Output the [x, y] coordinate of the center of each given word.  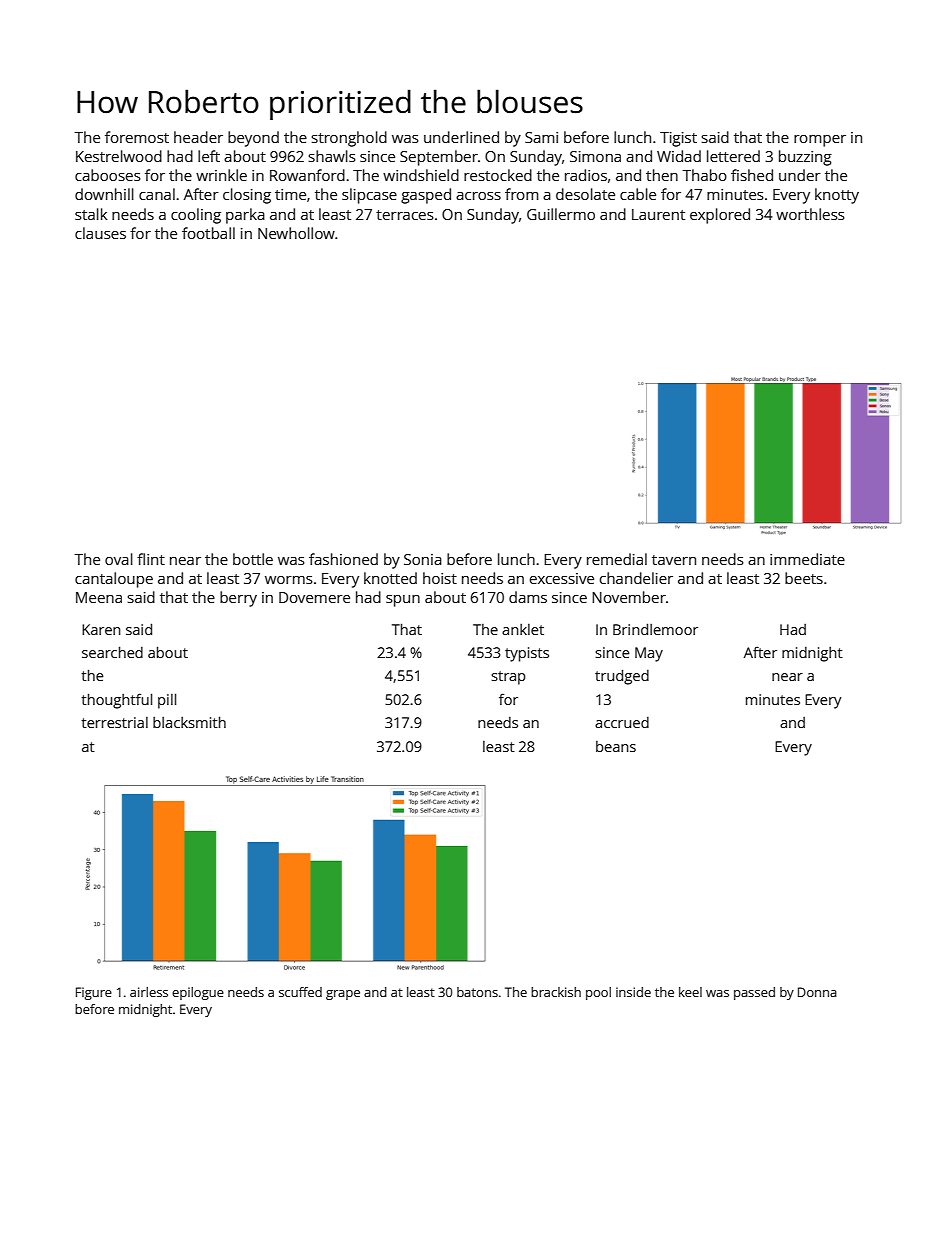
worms [289, 580]
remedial [617, 559]
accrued [622, 722]
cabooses [108, 175]
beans [616, 746]
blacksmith [189, 722]
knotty [837, 196]
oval [119, 559]
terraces [405, 215]
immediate [807, 559]
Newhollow [296, 233]
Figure [94, 993]
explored [720, 216]
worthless [810, 214]
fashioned [343, 559]
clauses [100, 233]
